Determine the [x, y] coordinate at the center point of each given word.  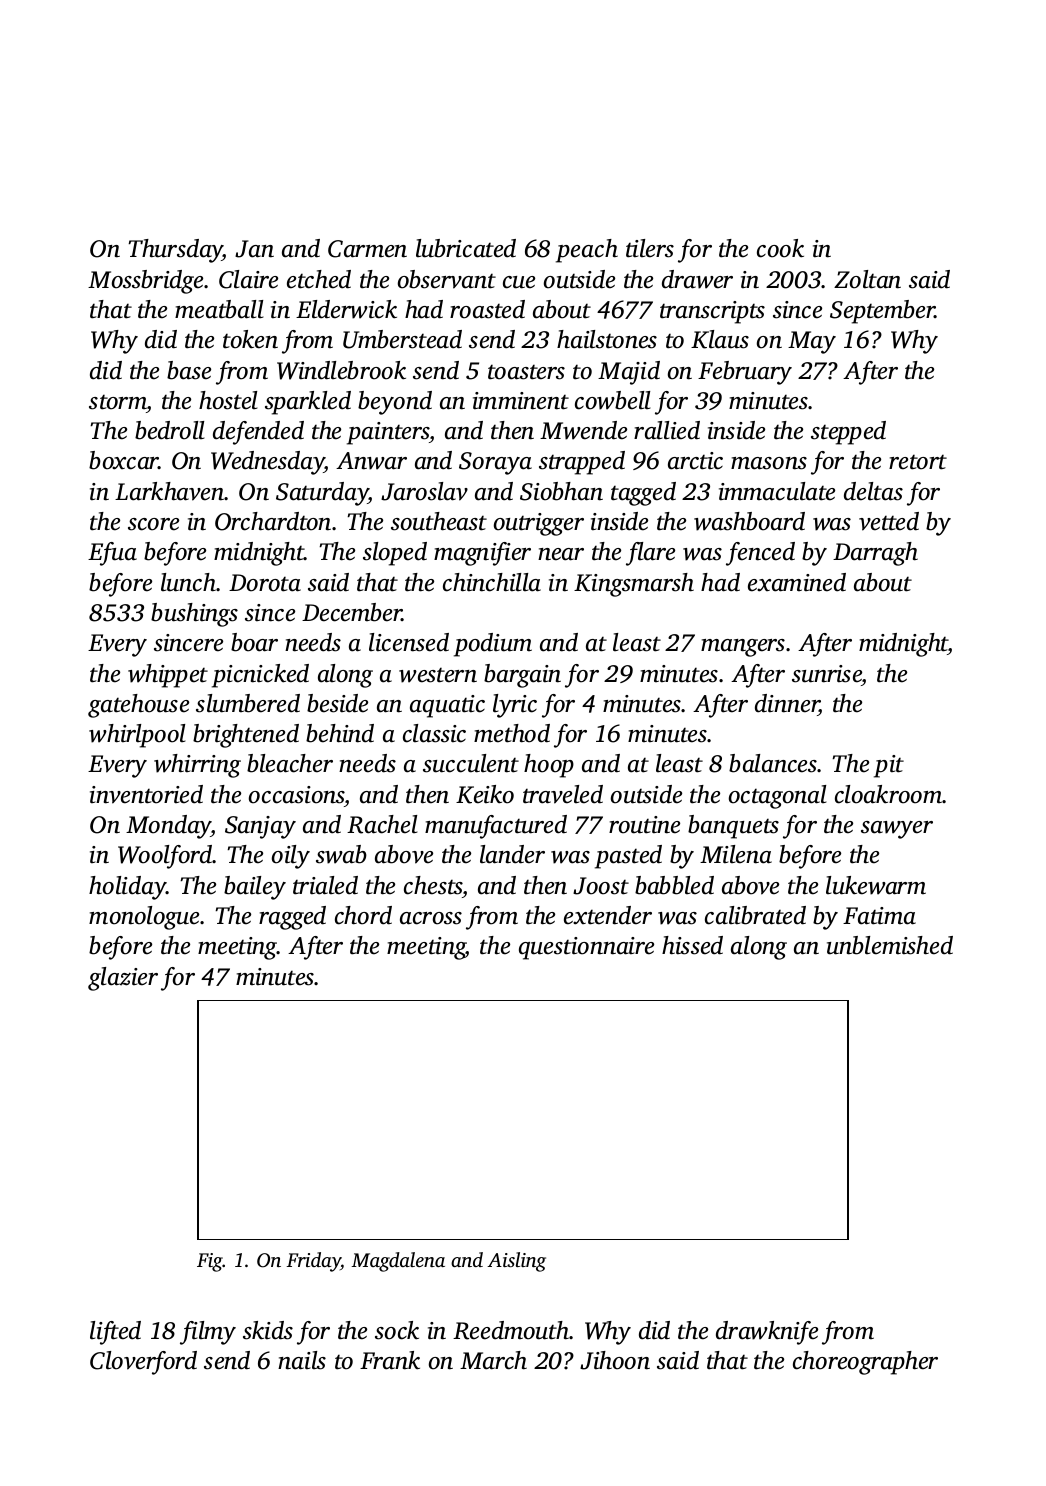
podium [493, 645]
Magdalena [398, 1262]
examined [797, 582]
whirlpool [137, 736]
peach [587, 251]
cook [780, 248]
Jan [254, 249]
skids [268, 1330]
